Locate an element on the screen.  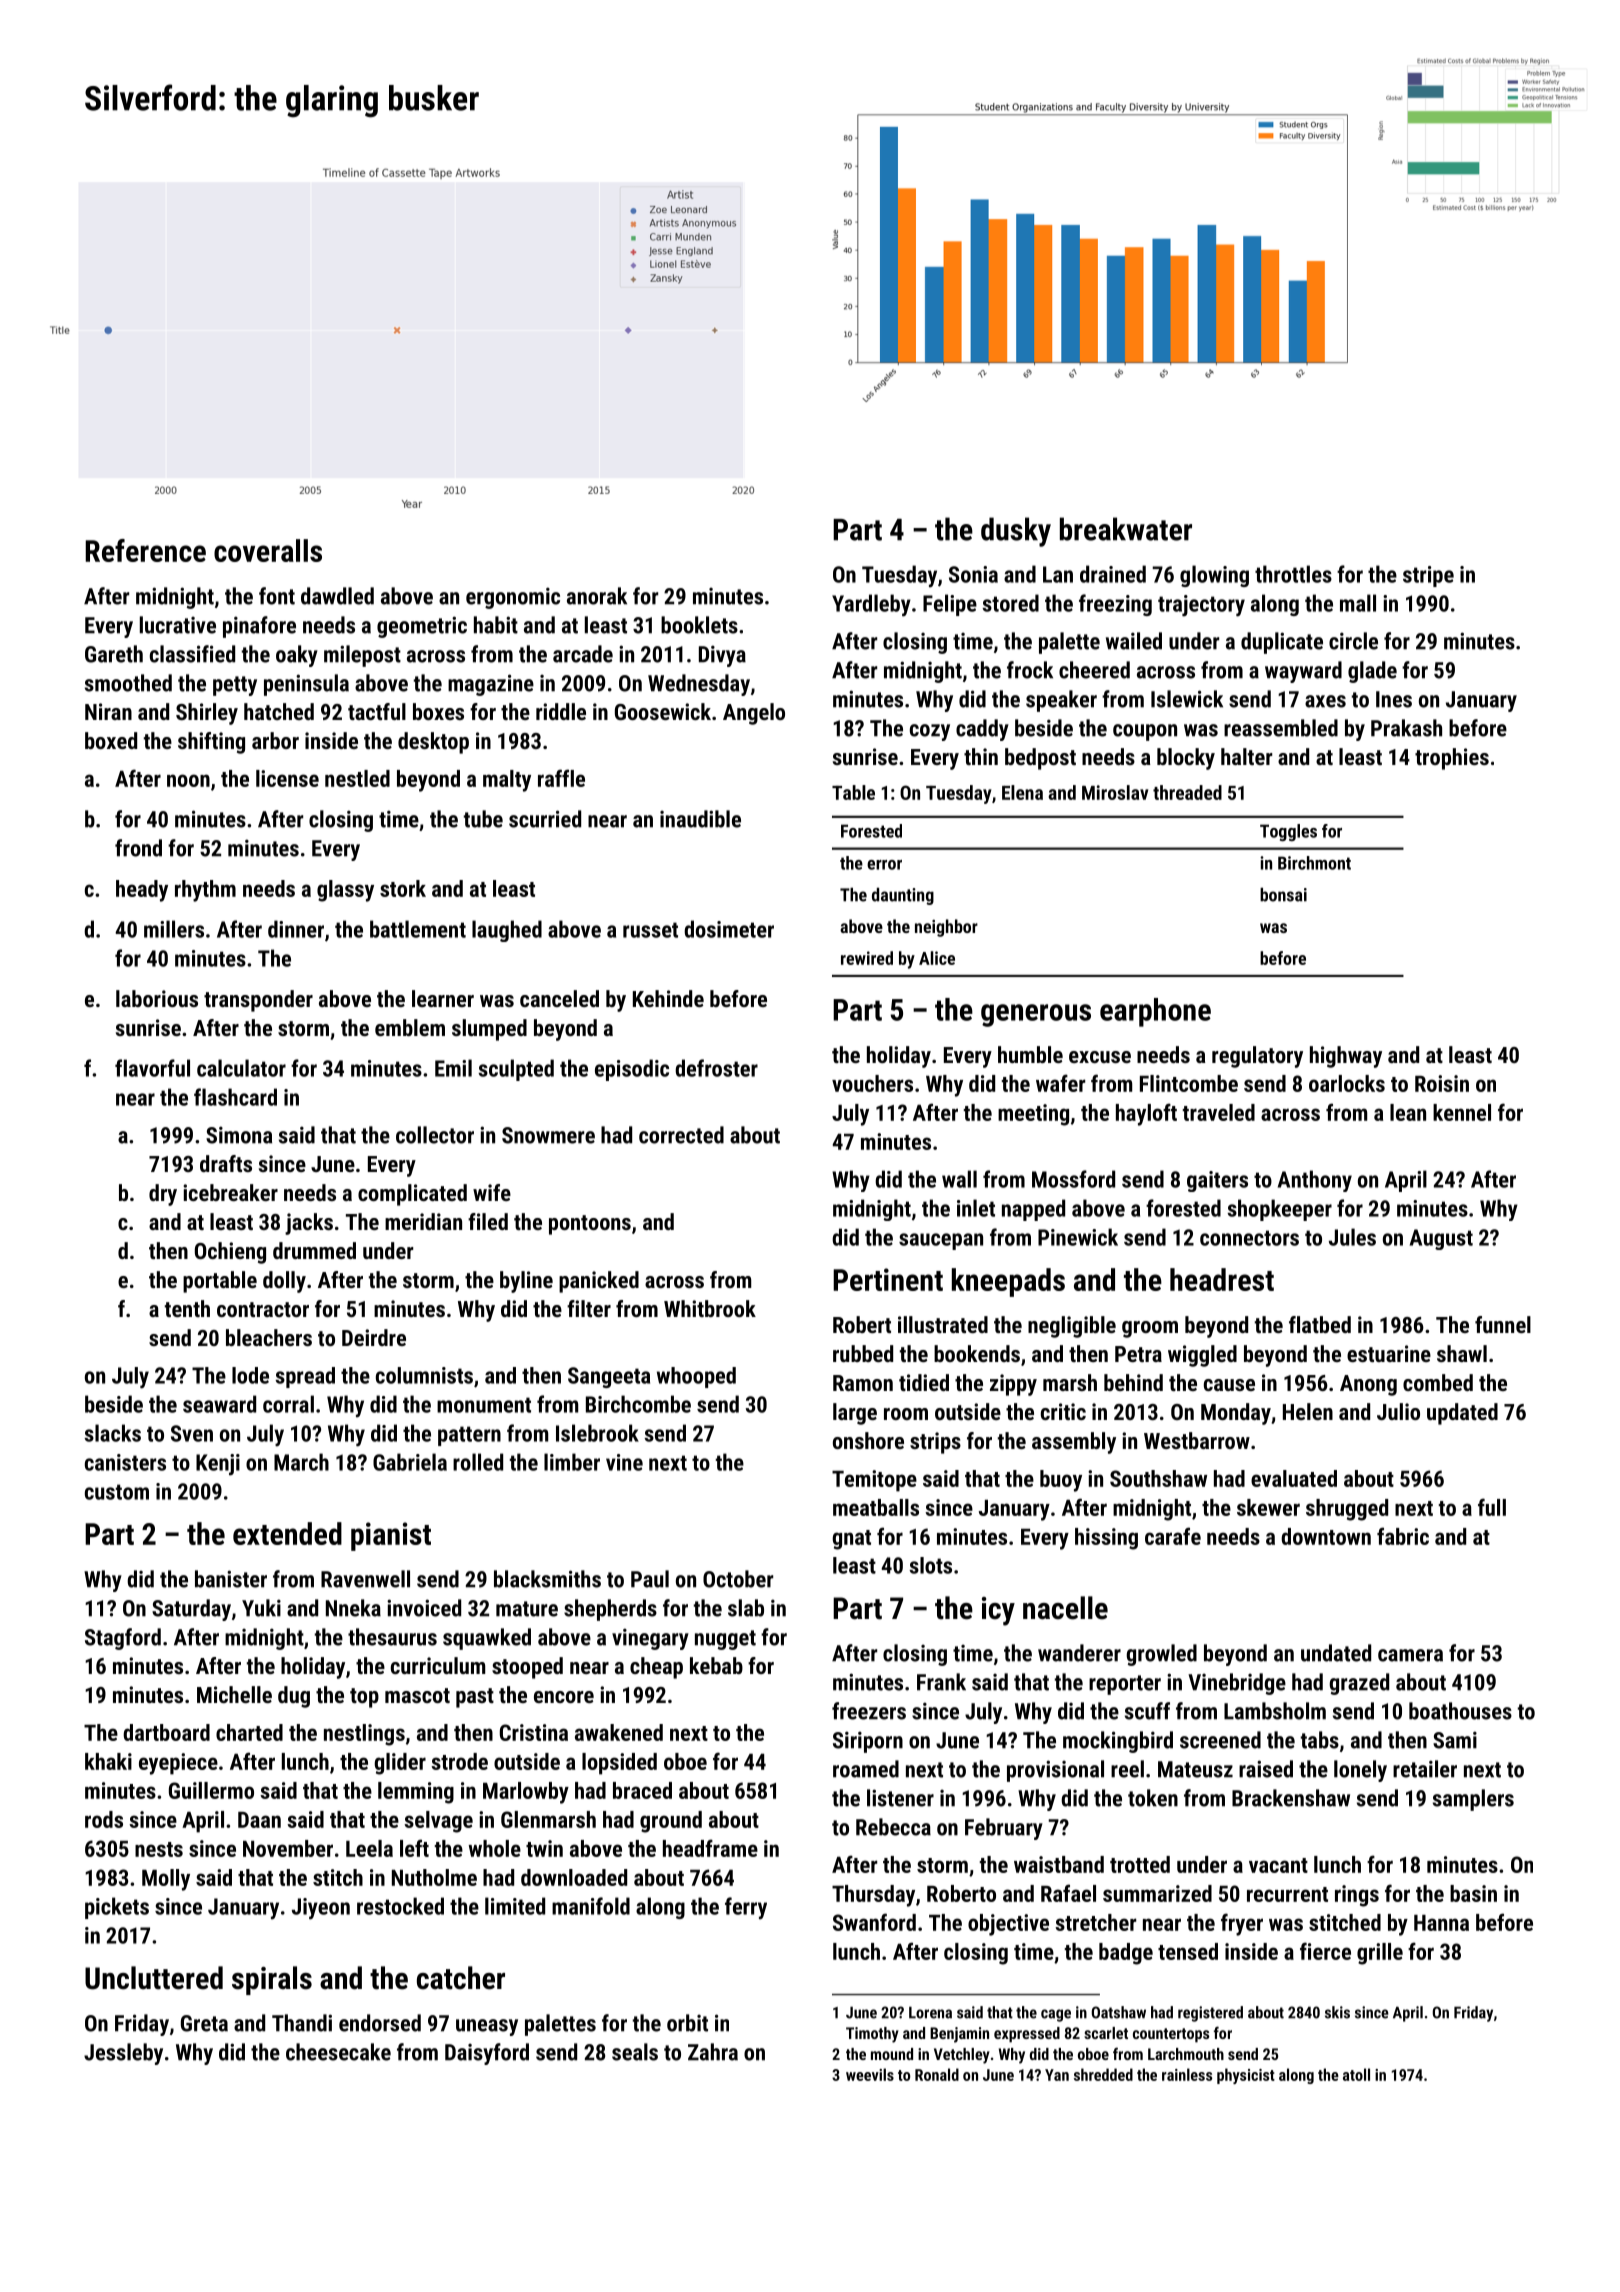
wayward is located at coordinates (1303, 672).
